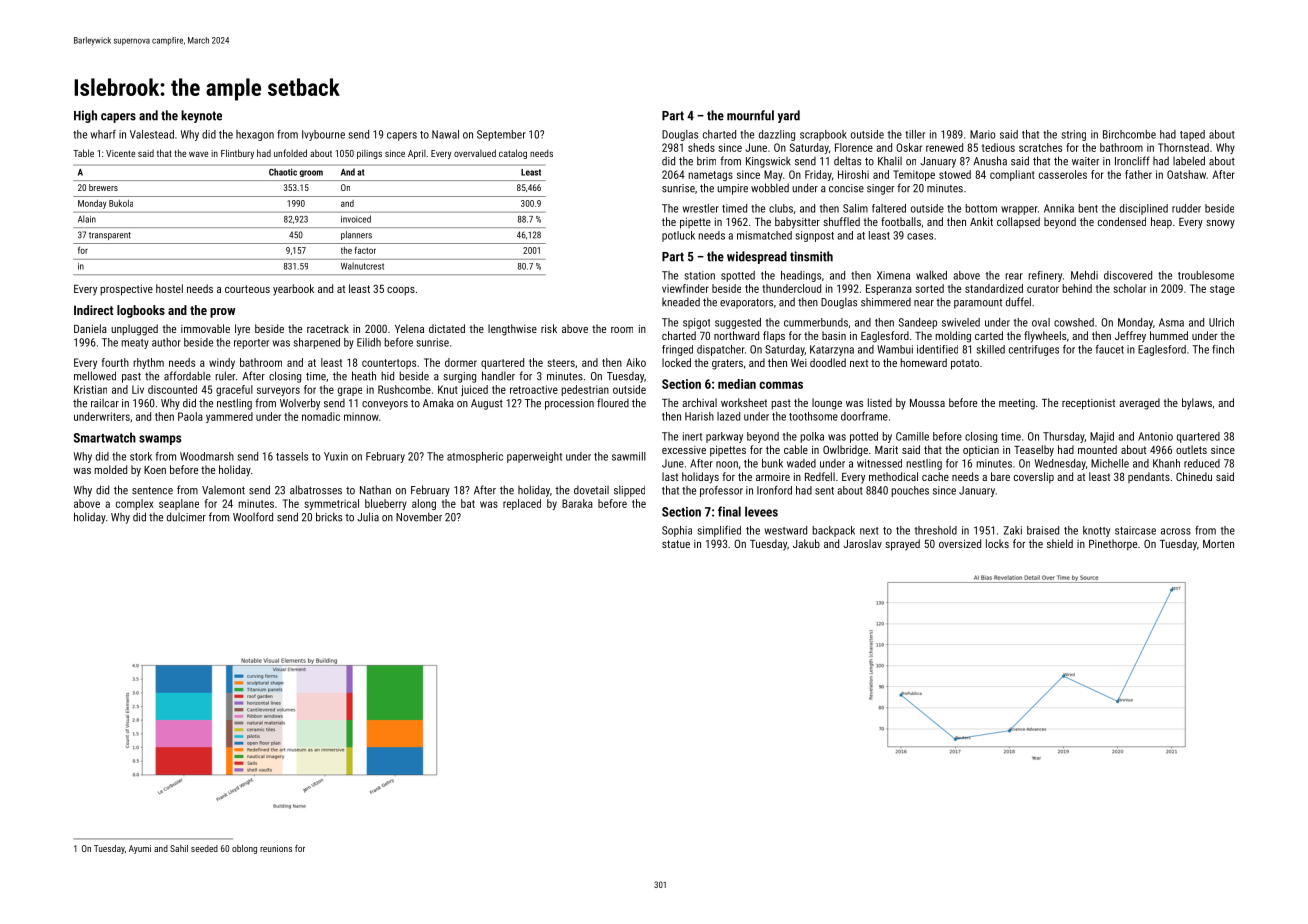 This image has height=924, width=1308. What do you see at coordinates (1132, 161) in the image?
I see `Ironcliff` at bounding box center [1132, 161].
